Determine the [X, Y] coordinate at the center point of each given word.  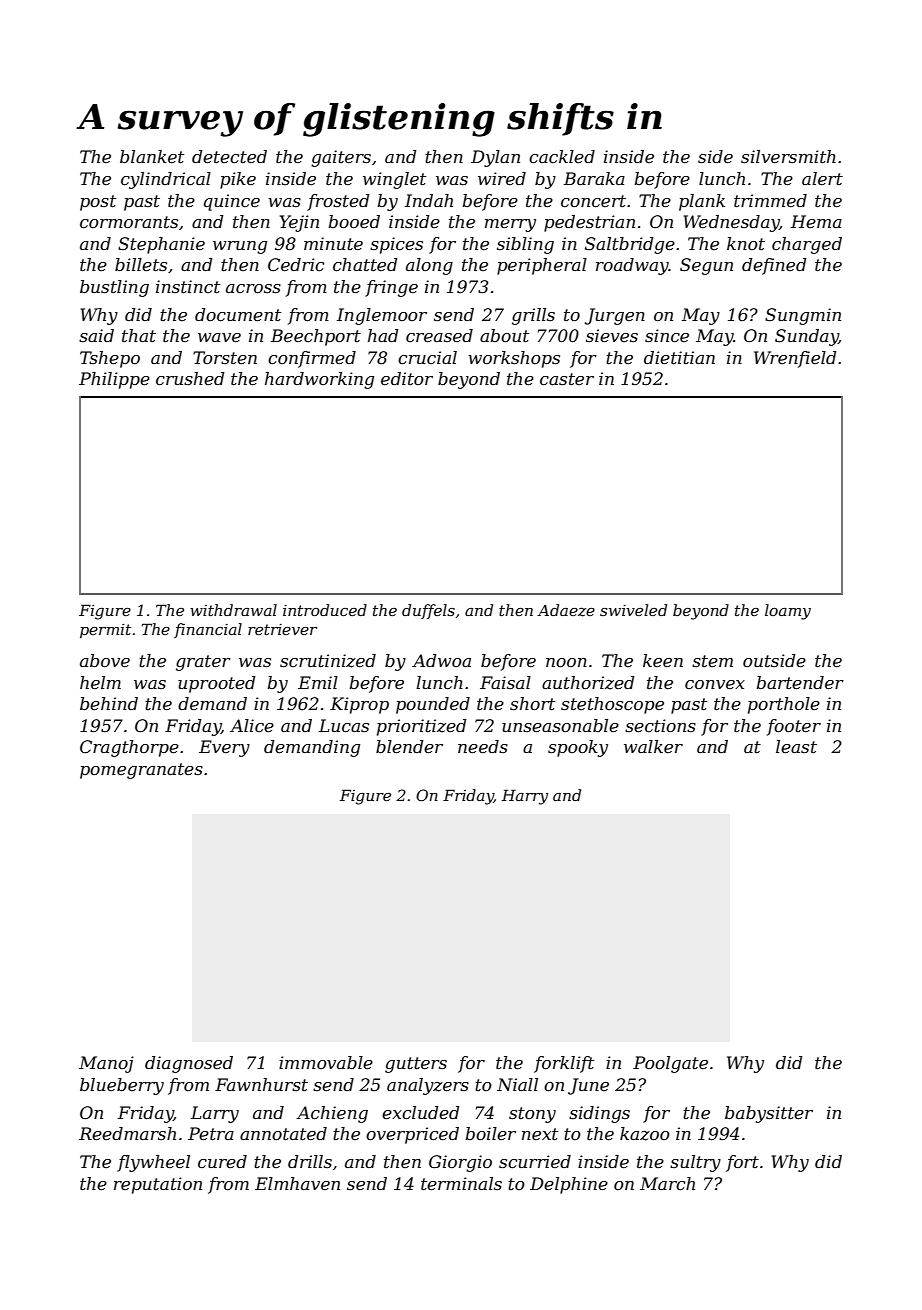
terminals [461, 1183]
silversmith [788, 156]
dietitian [679, 357]
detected [229, 156]
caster [567, 379]
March [667, 1183]
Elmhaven [297, 1183]
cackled [562, 156]
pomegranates [141, 771]
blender [409, 746]
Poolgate [670, 1064]
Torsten [225, 357]
